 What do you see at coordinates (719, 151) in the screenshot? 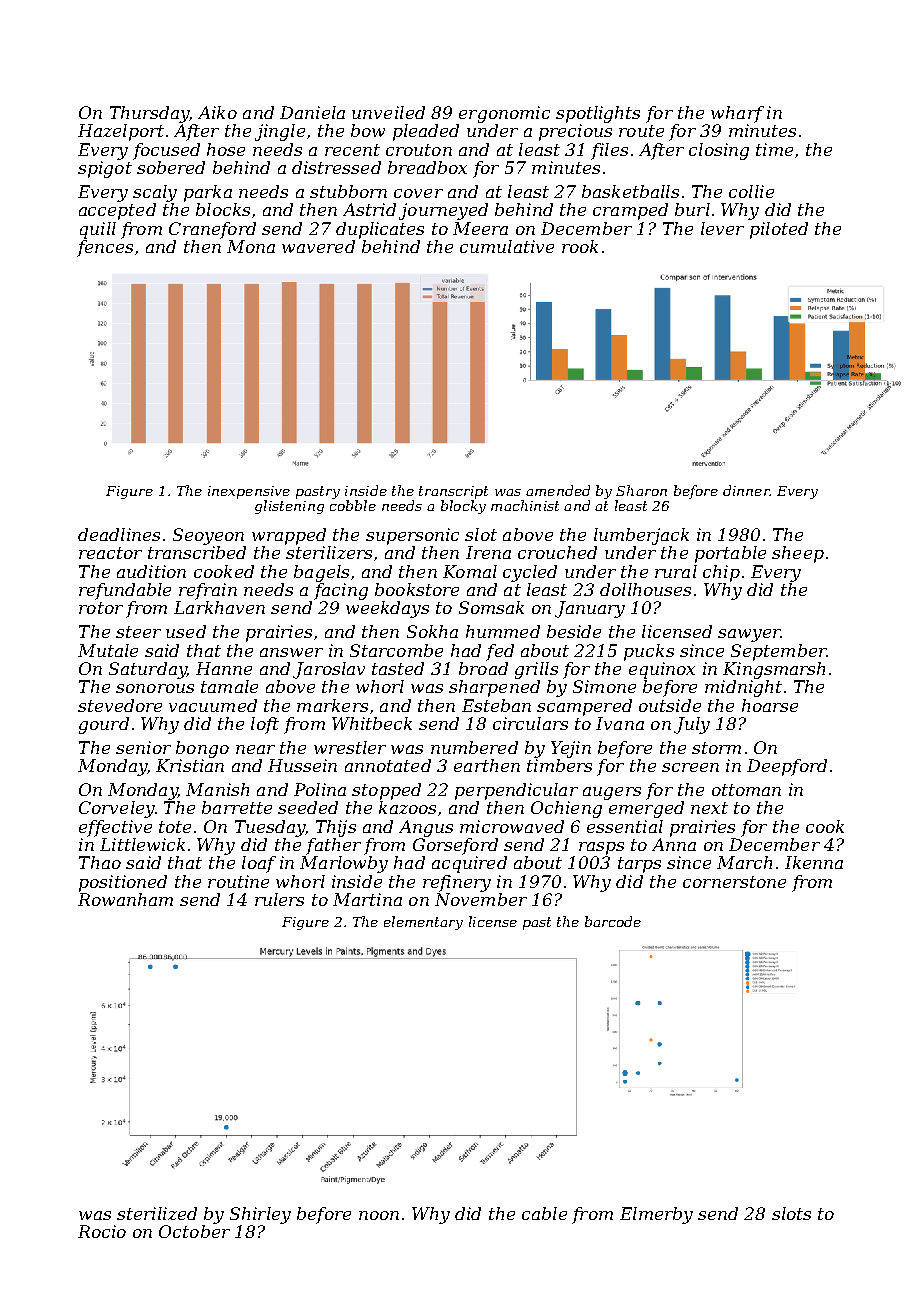
I see `closing` at bounding box center [719, 151].
